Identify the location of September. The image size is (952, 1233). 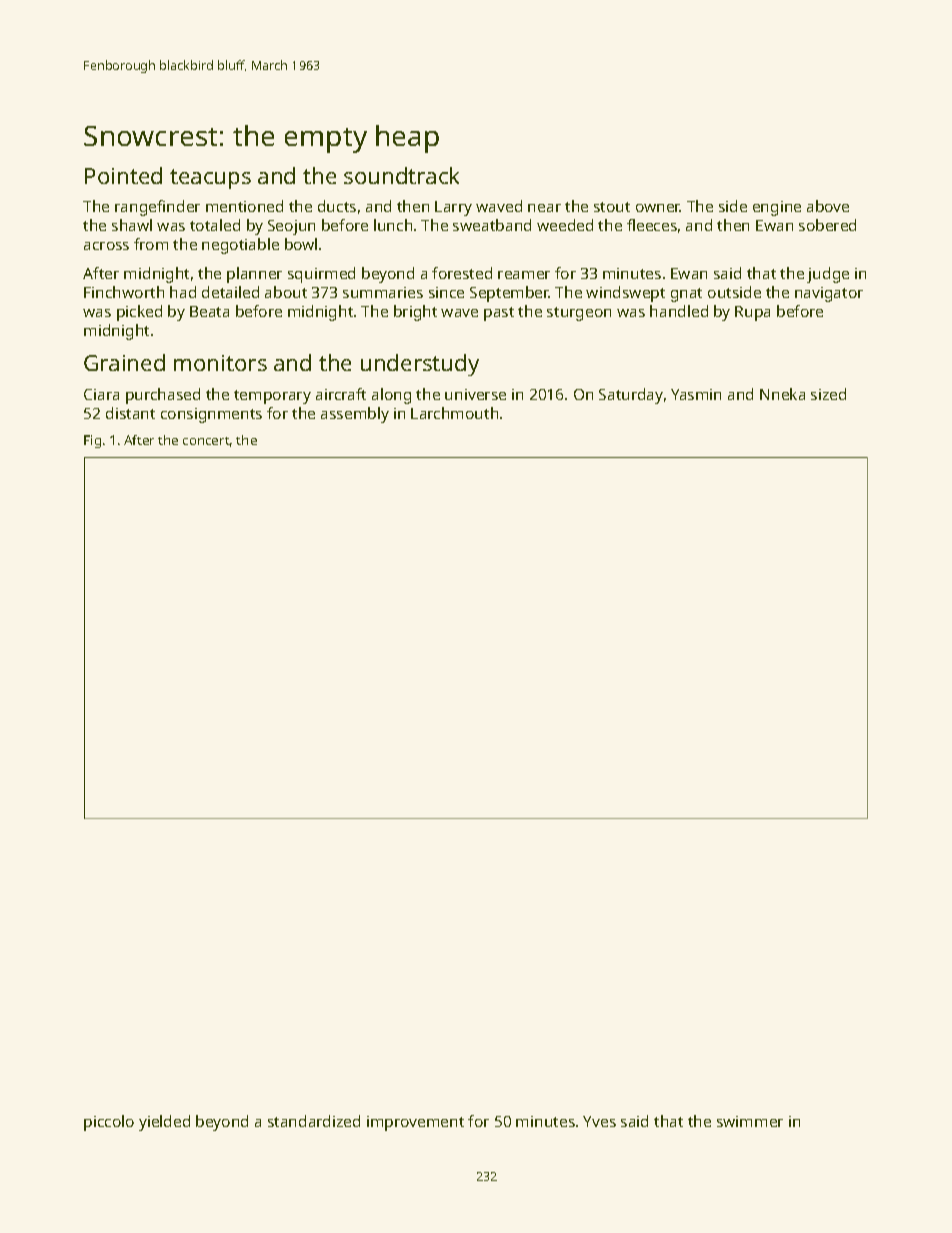
(509, 294).
